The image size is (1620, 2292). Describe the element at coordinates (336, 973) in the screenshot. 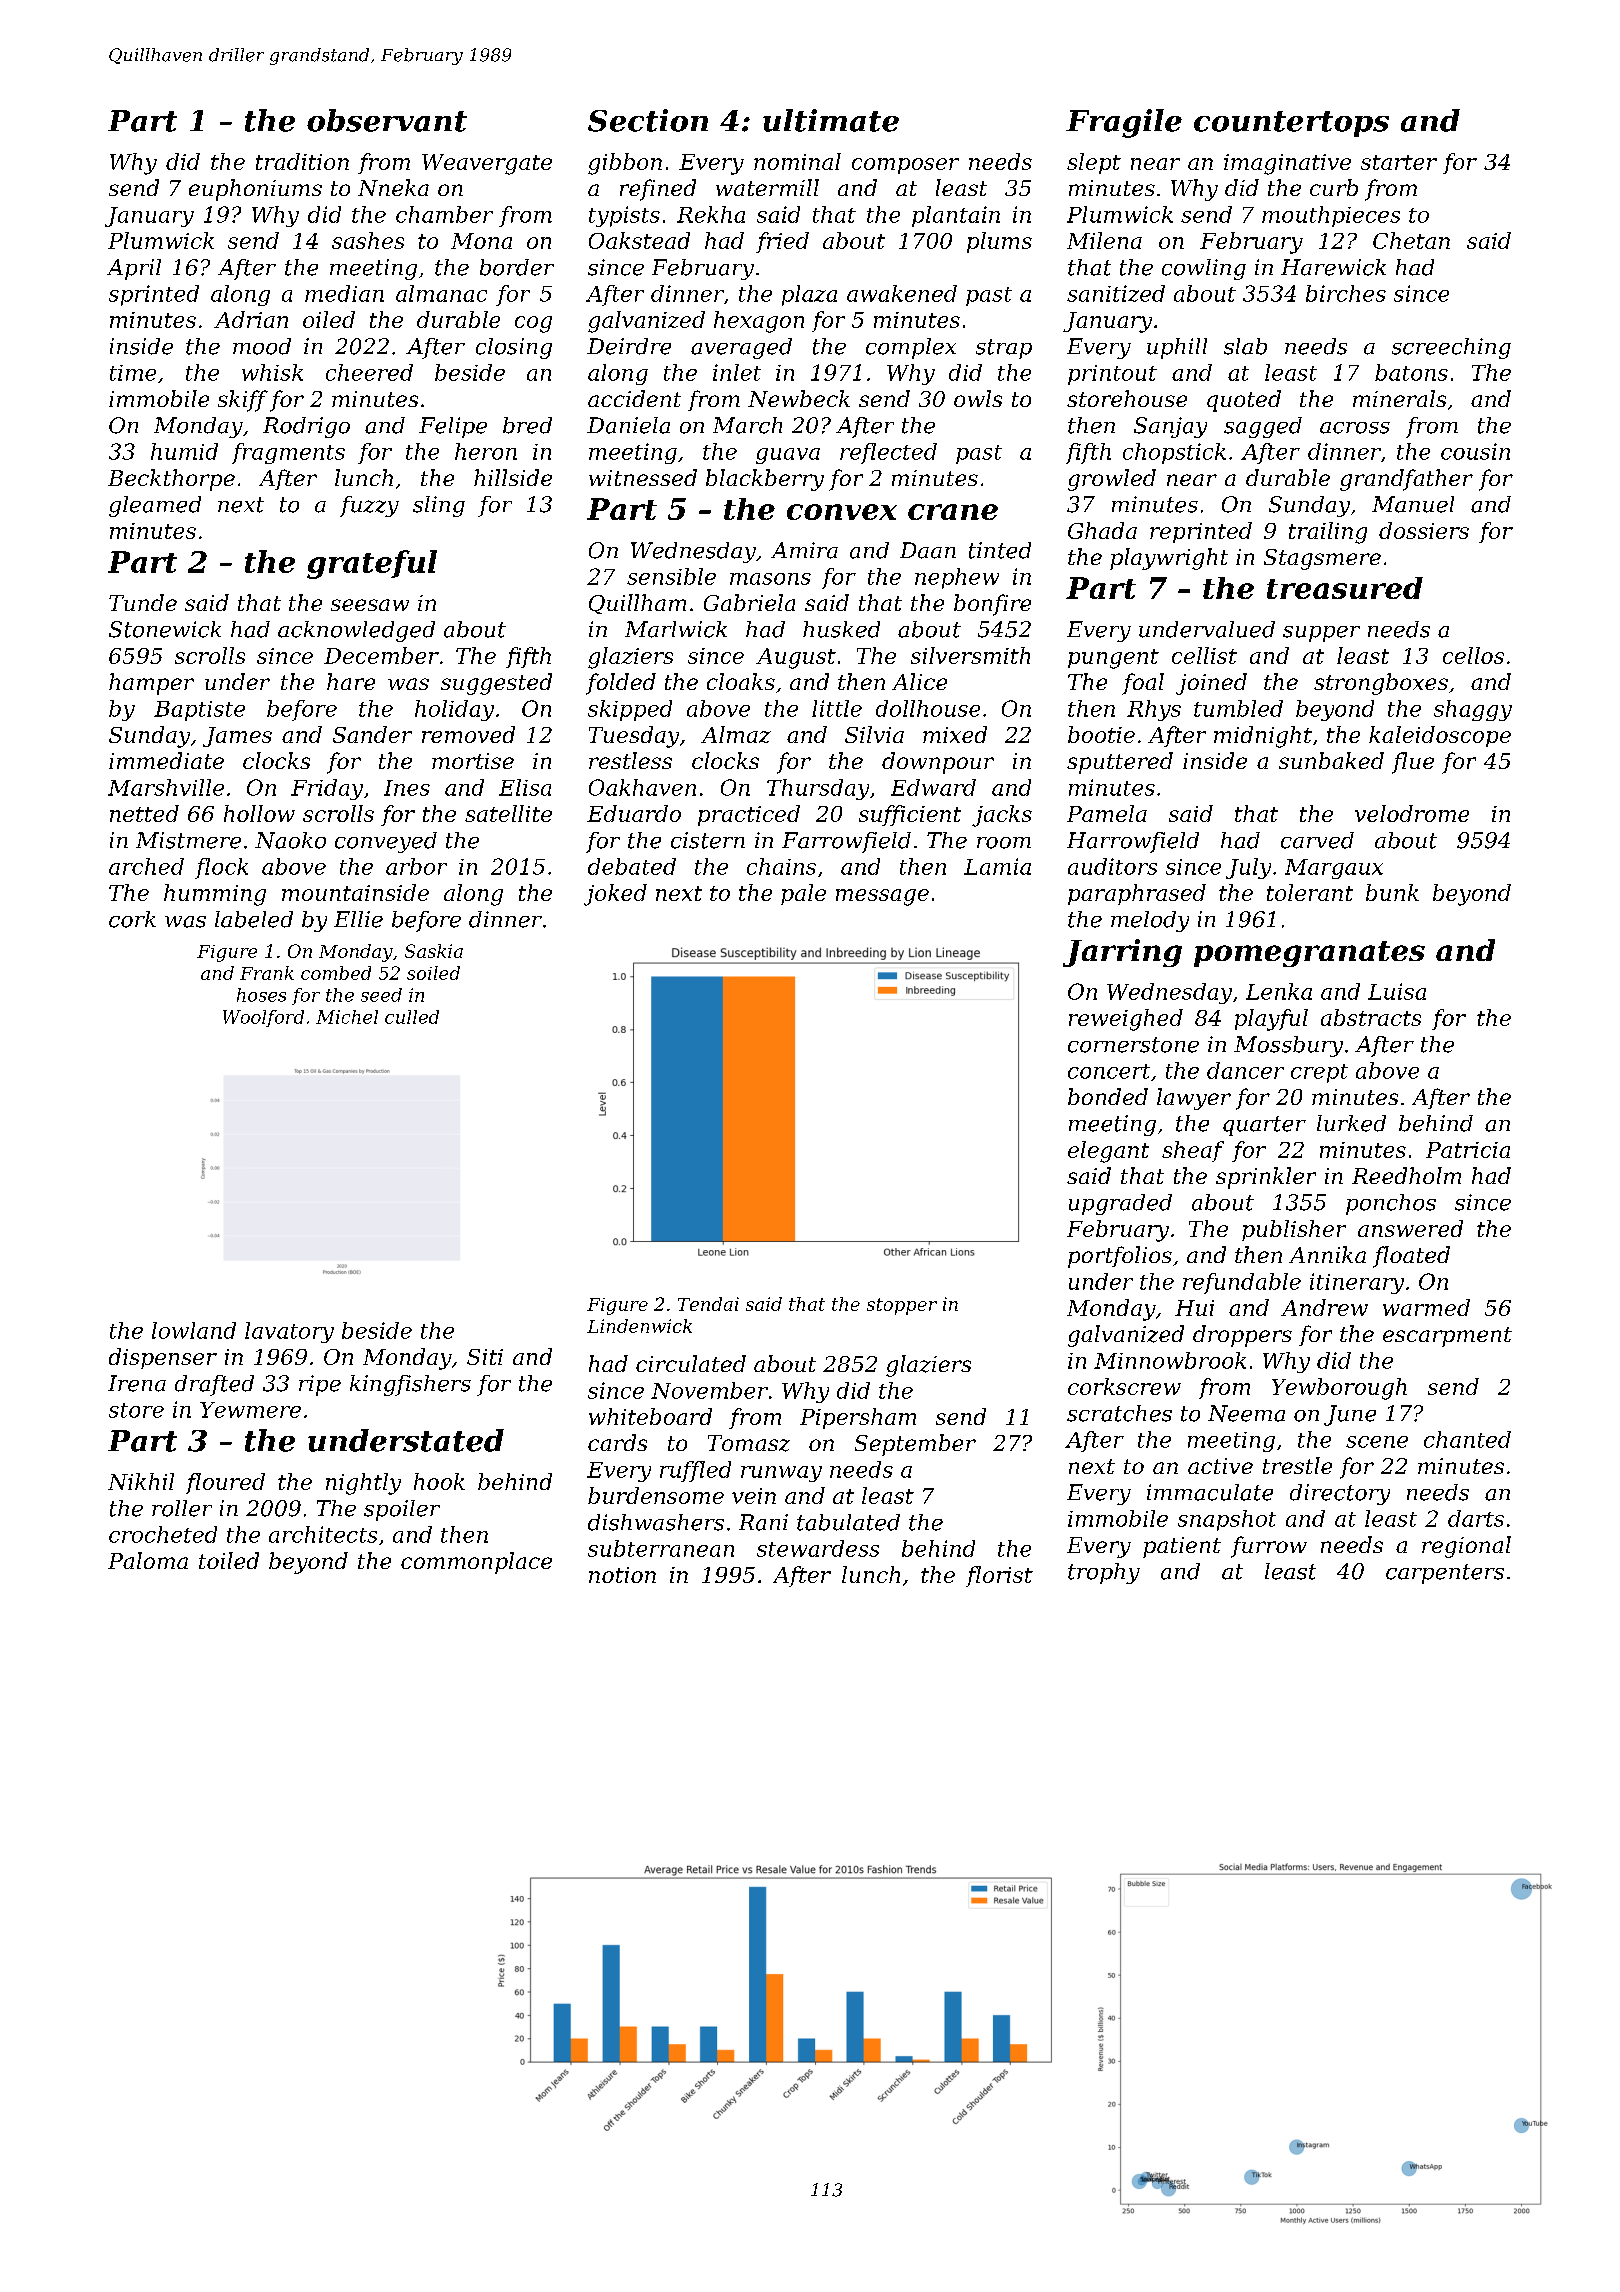

I see `combed` at that location.
